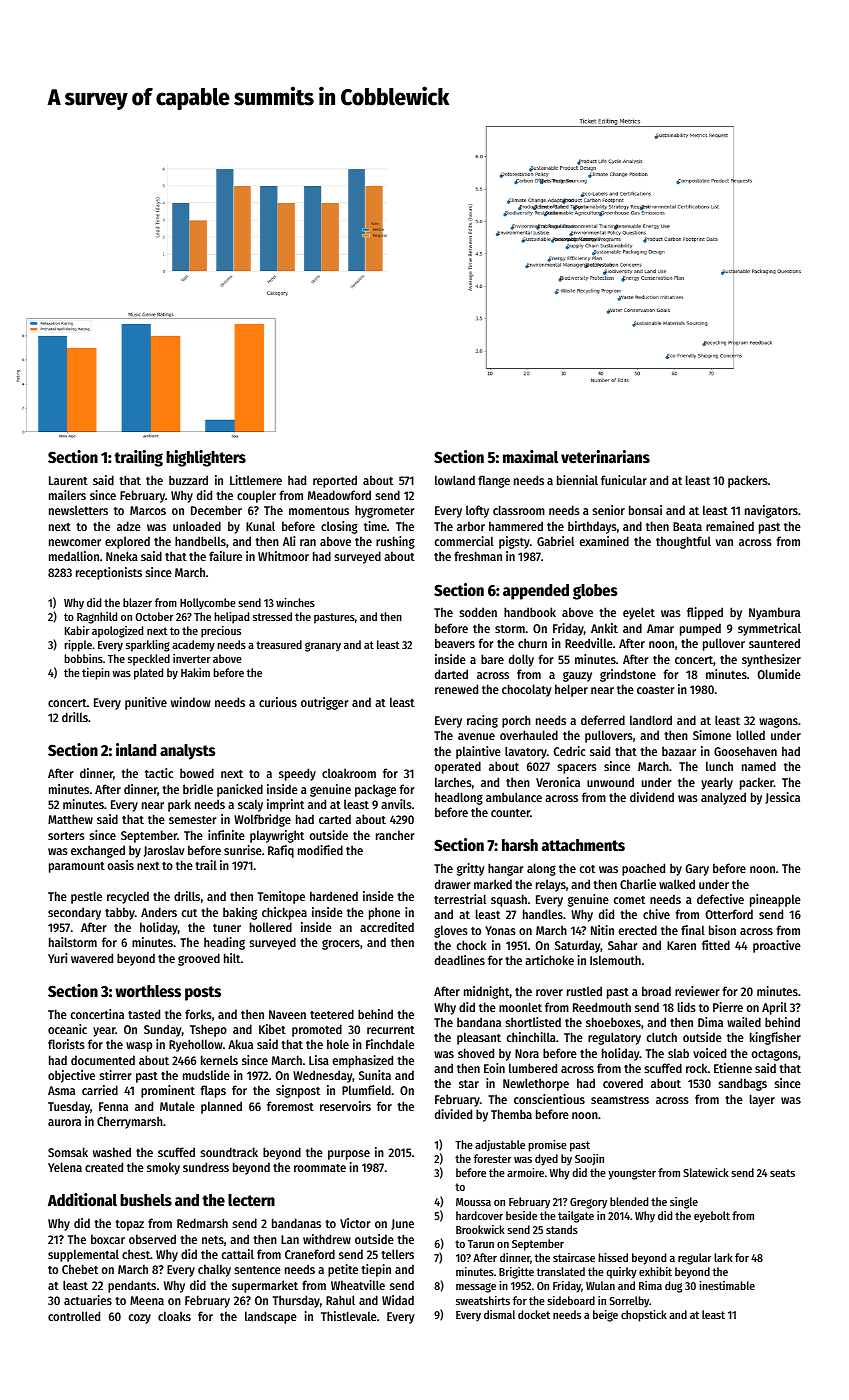 The height and width of the page is (1400, 849). I want to click on Laurent, so click(68, 480).
